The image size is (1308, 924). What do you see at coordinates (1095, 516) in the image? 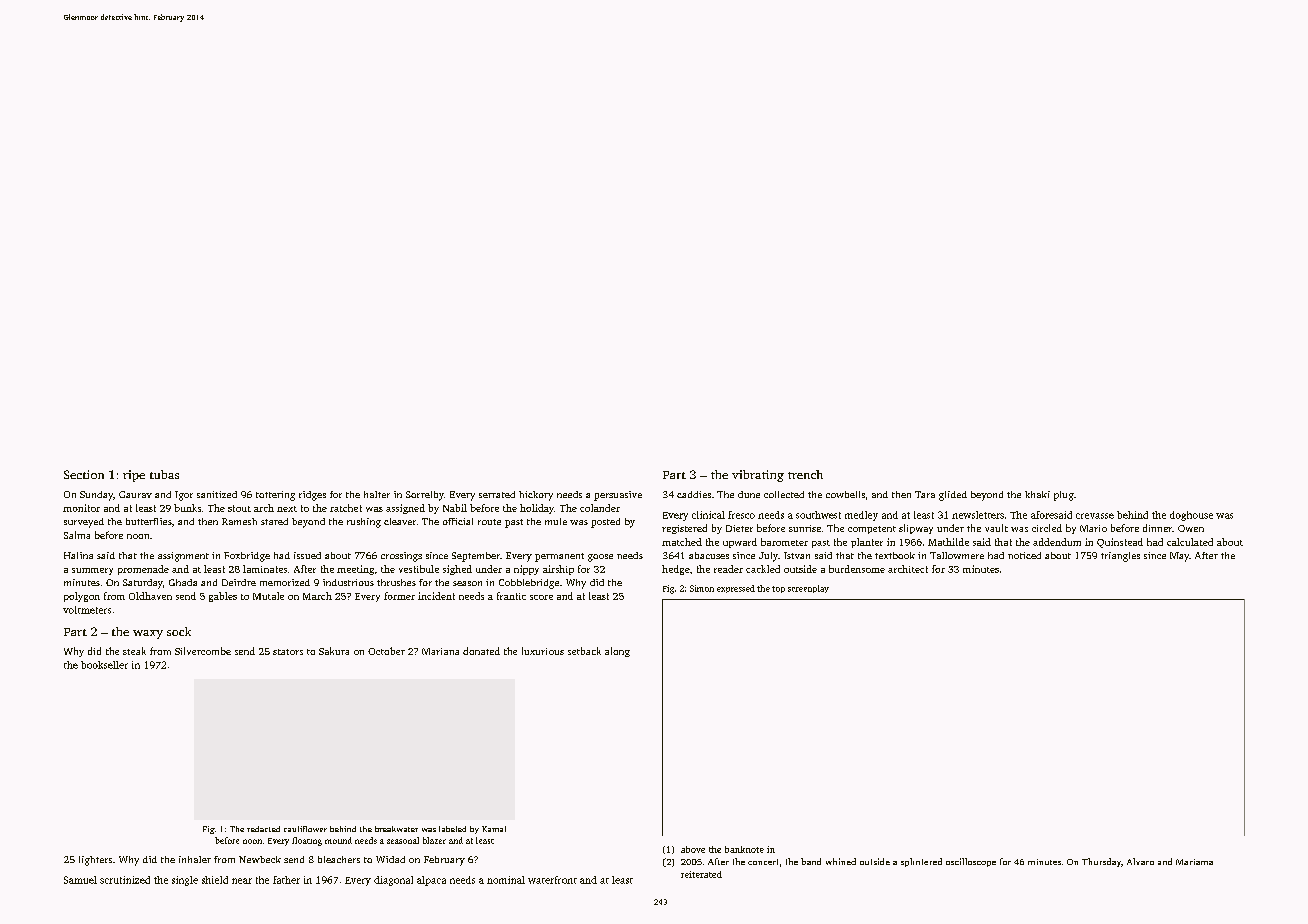
I see `crevasse` at bounding box center [1095, 516].
